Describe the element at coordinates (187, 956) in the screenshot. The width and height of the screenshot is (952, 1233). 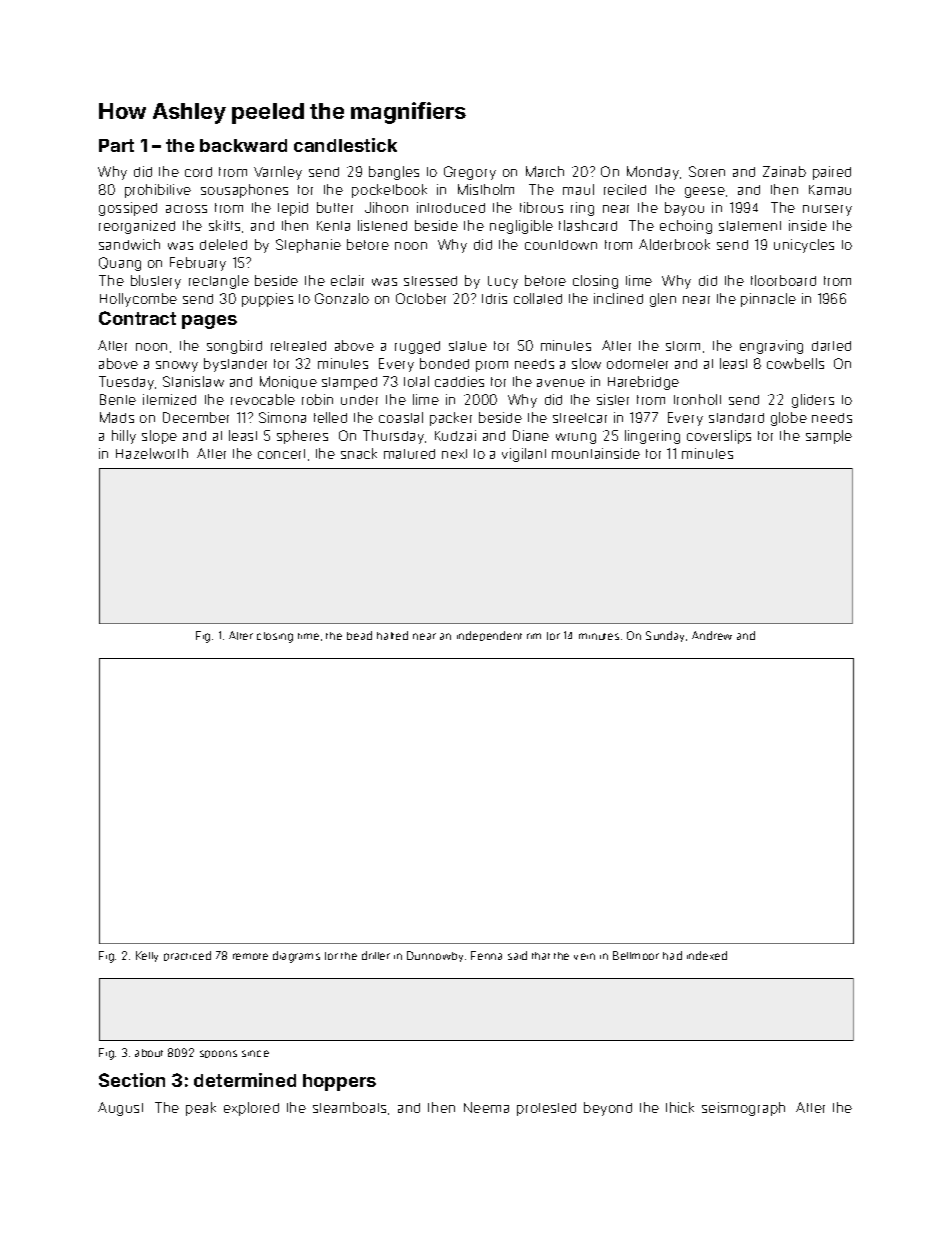
I see `practiced` at that location.
